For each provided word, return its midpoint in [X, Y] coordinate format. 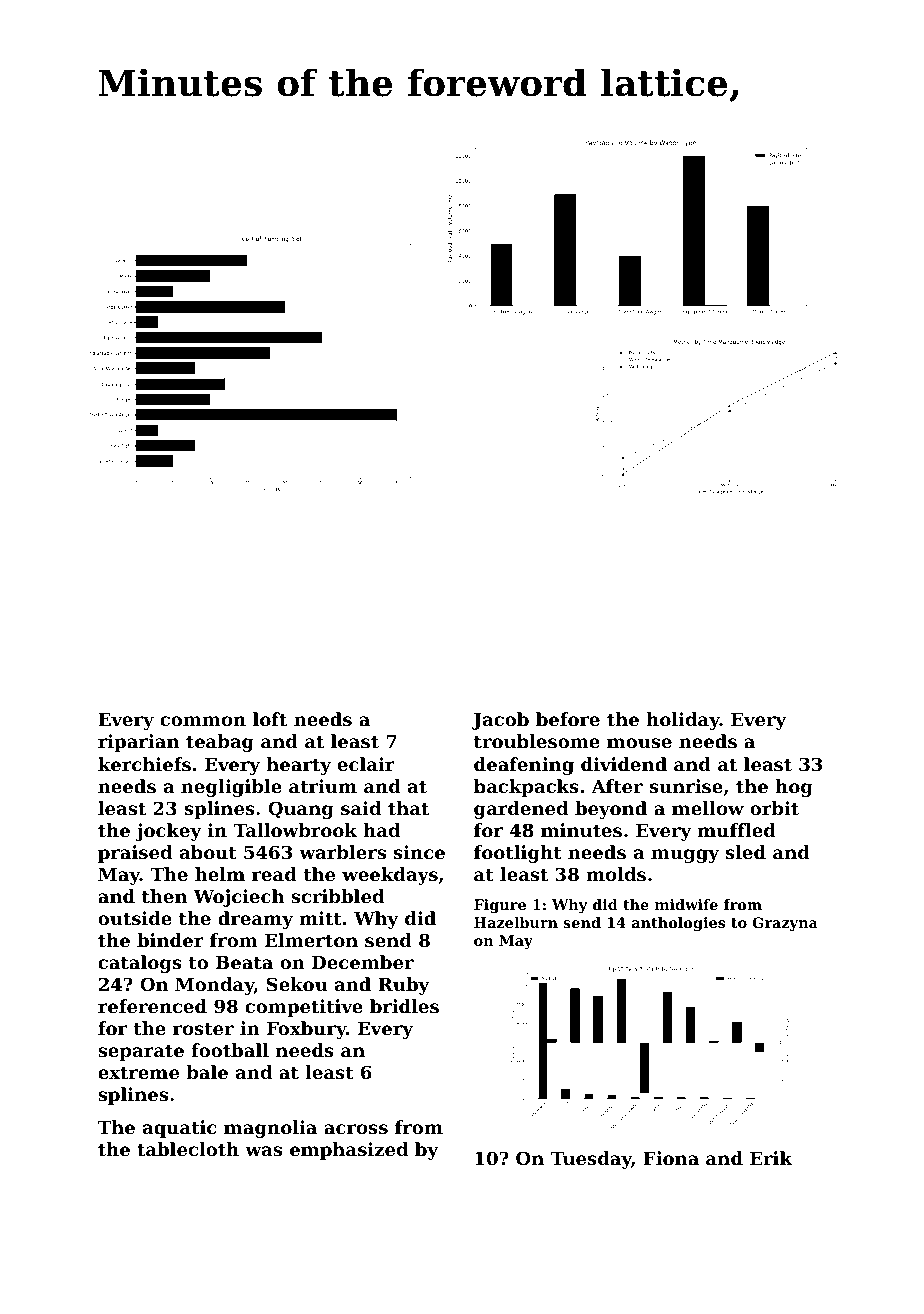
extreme [138, 1072]
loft [270, 719]
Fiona [671, 1158]
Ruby [404, 986]
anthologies [678, 924]
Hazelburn [516, 922]
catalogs [140, 964]
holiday [683, 721]
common [203, 721]
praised [135, 854]
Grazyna [785, 924]
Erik [771, 1158]
